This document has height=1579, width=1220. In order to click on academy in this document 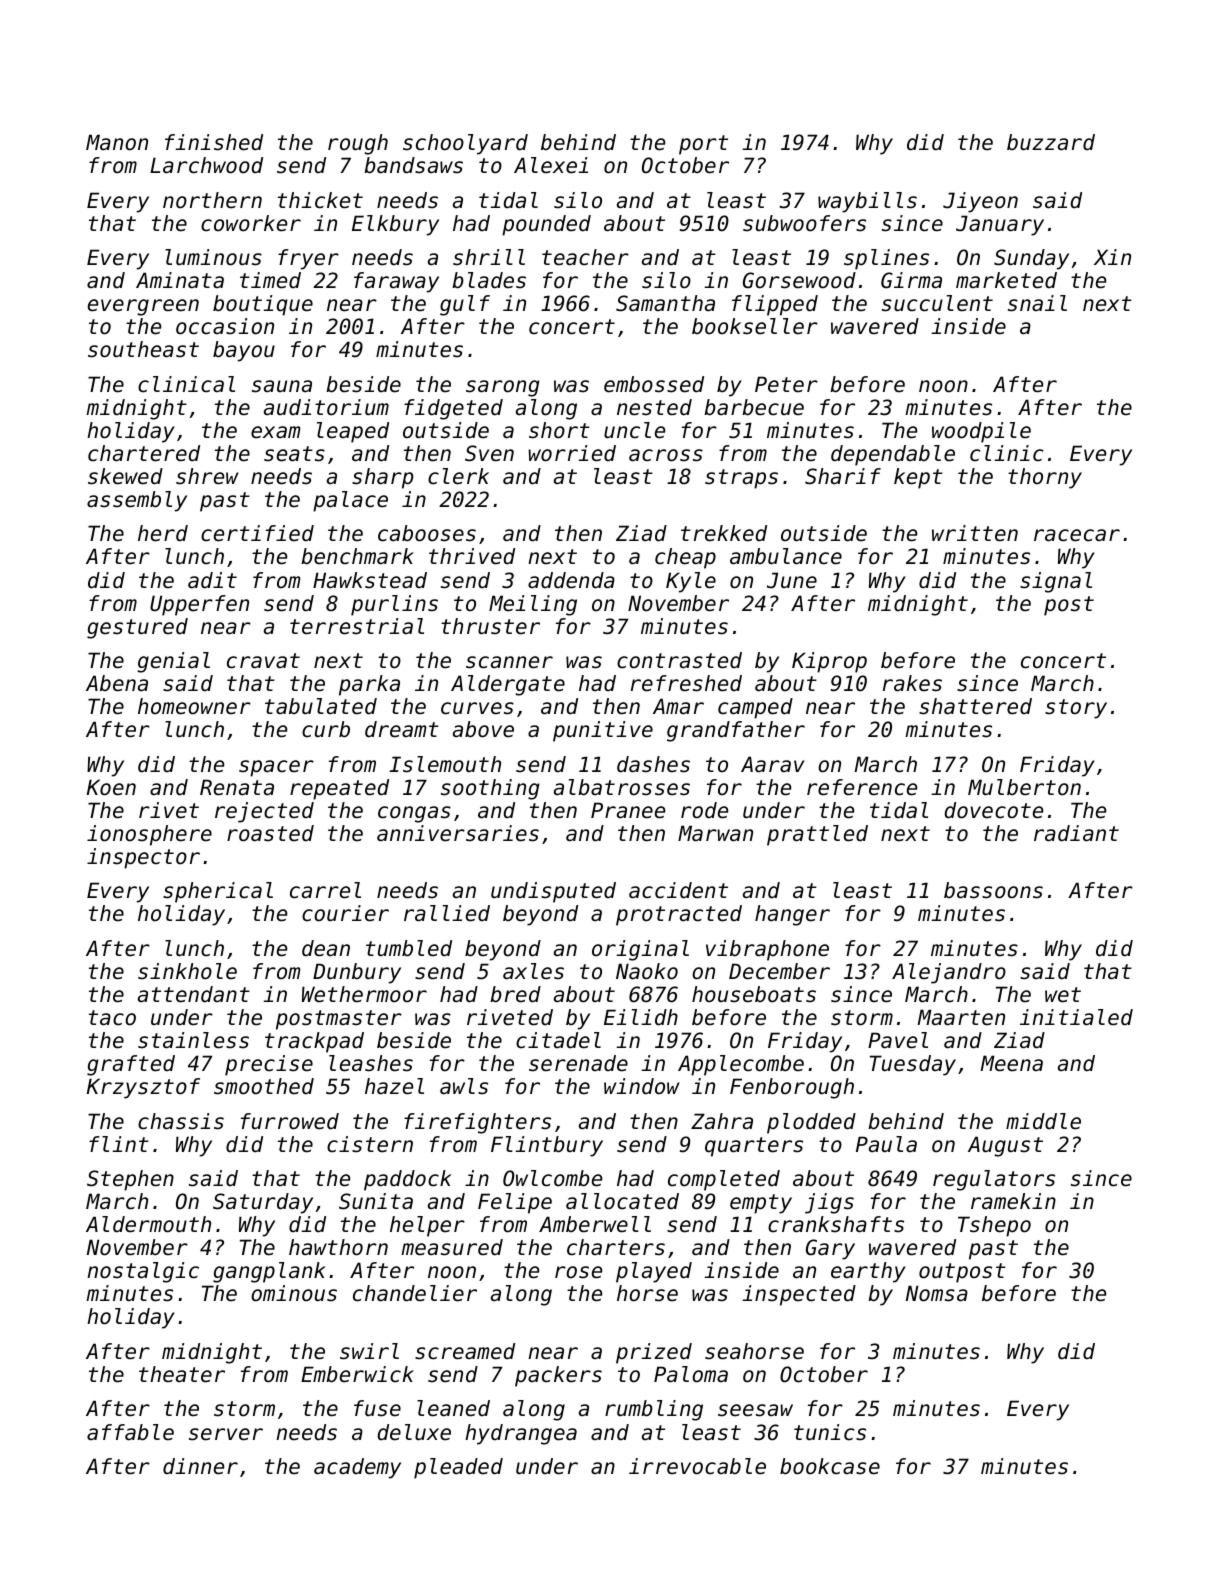, I will do `click(357, 1468)`.
